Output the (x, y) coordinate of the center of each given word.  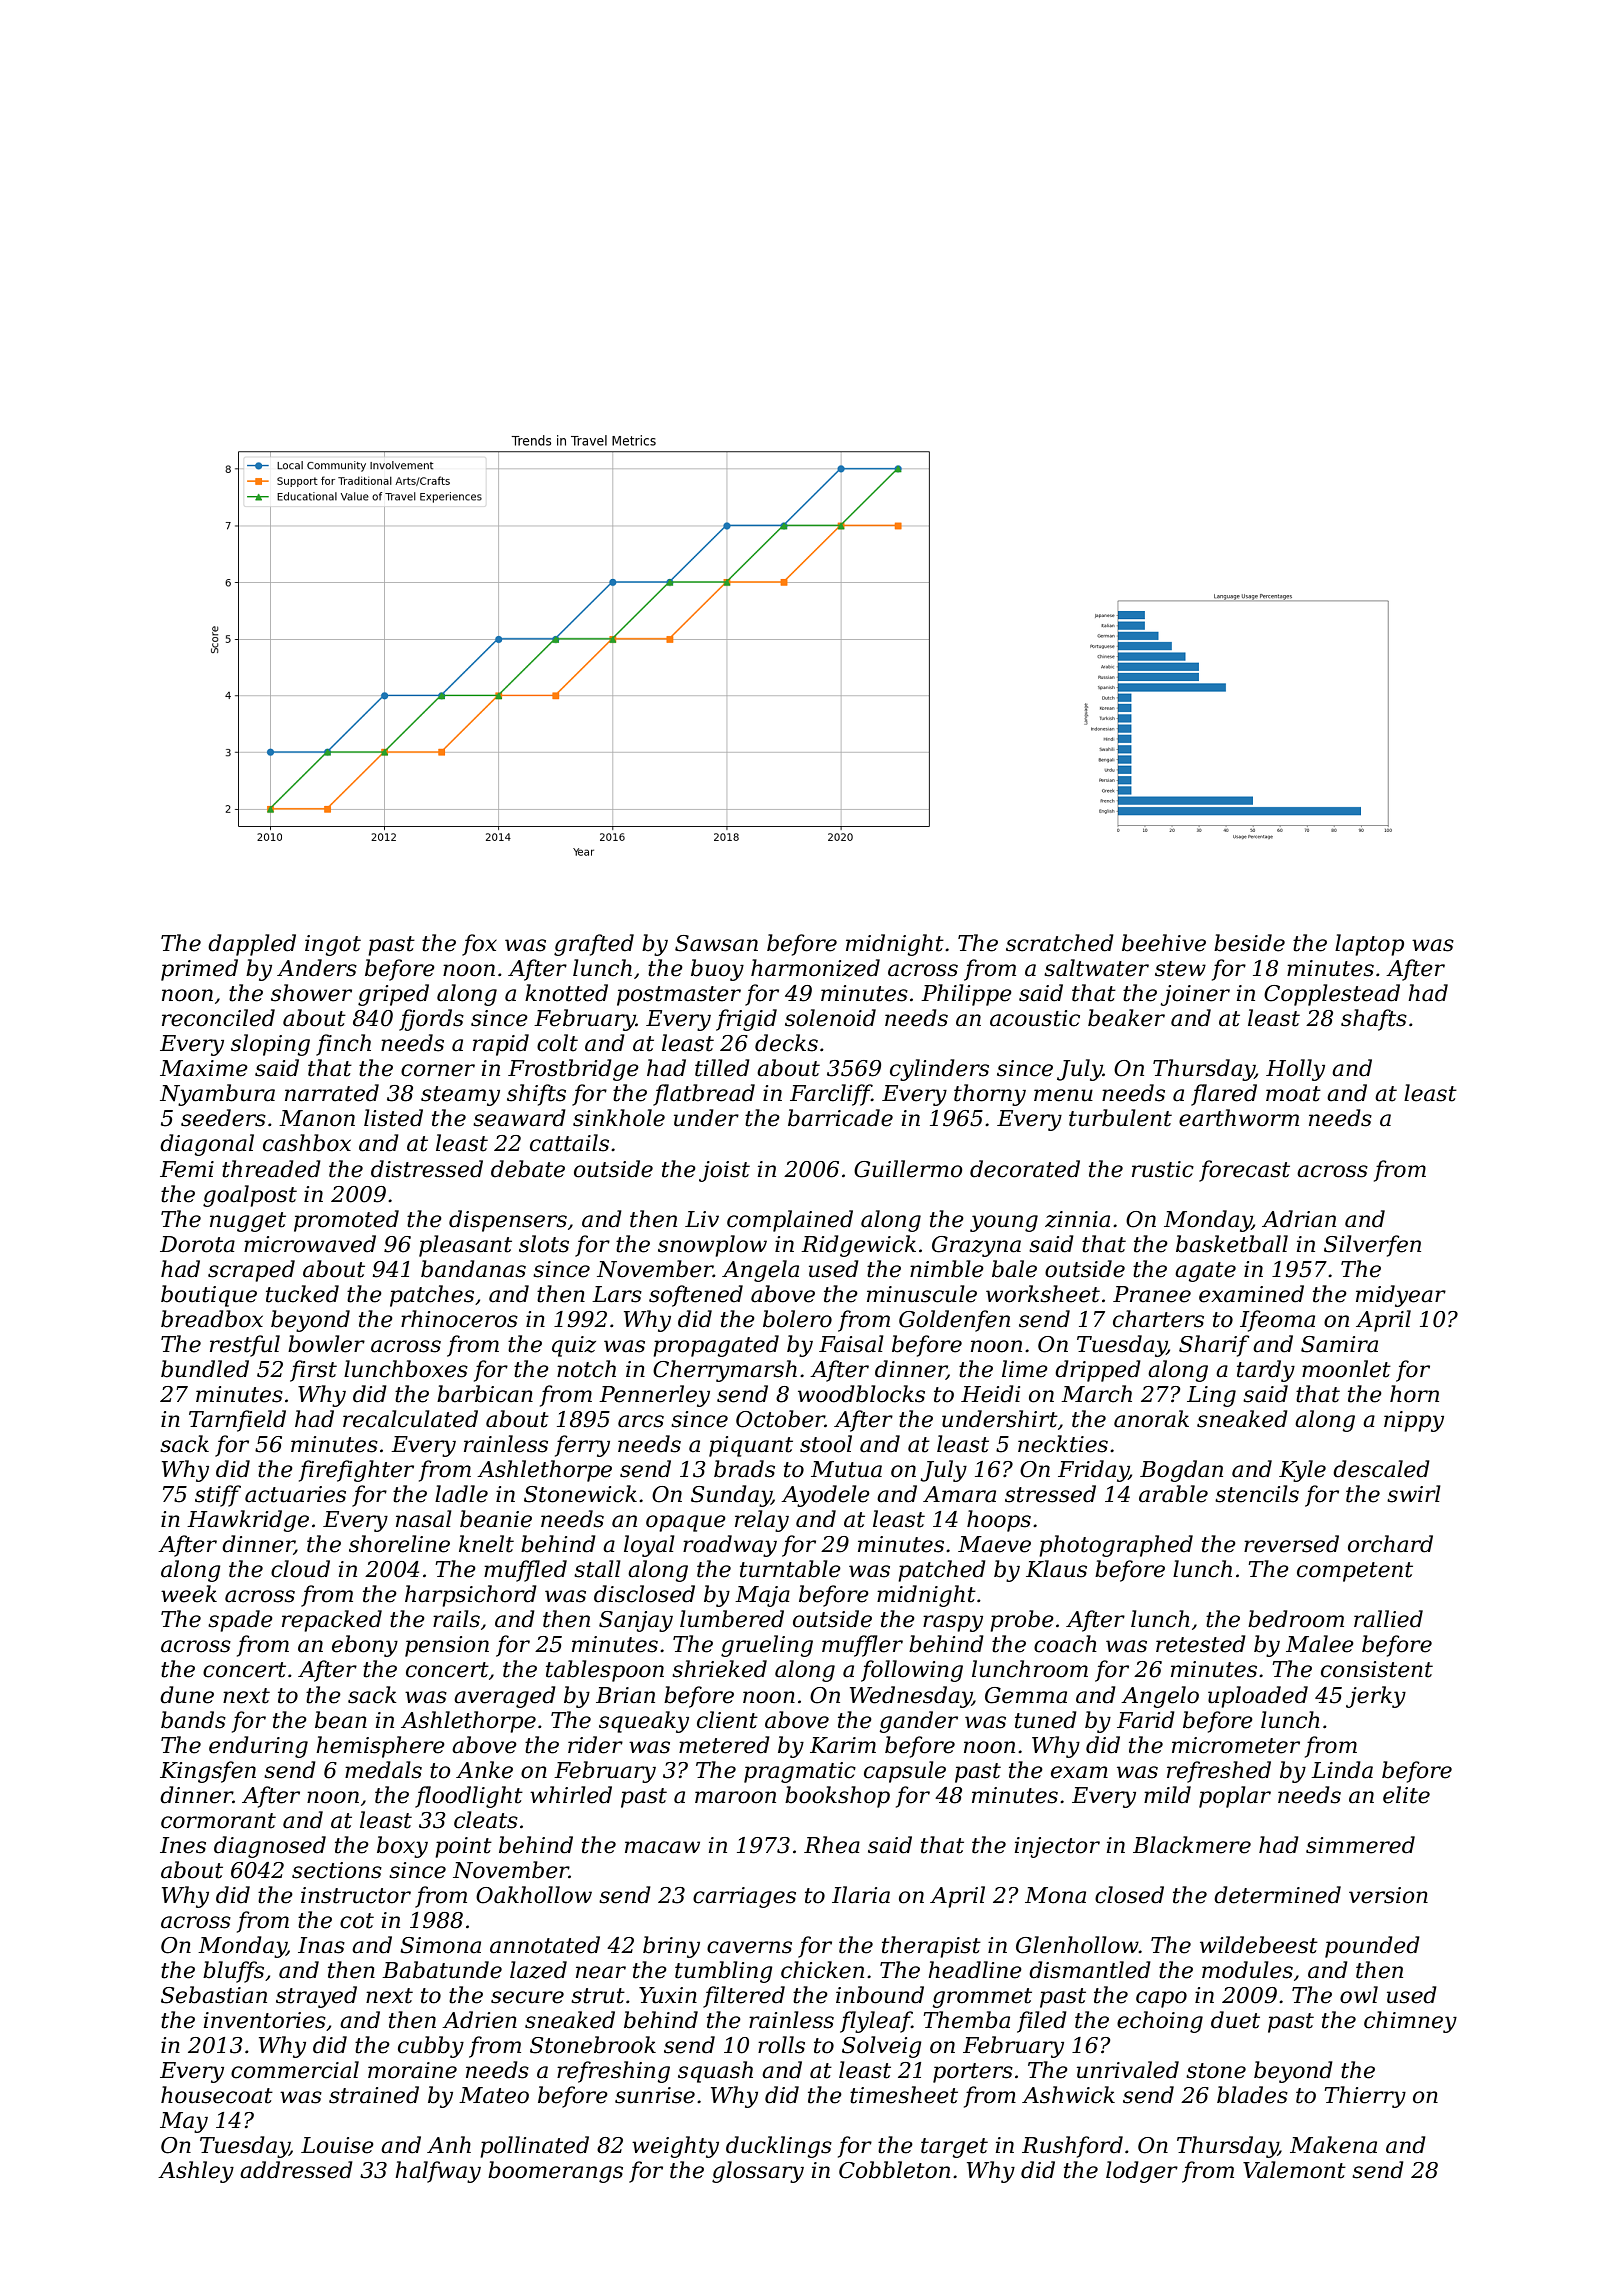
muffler (862, 1646)
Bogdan (1181, 1471)
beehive (1164, 943)
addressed (296, 2170)
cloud (300, 1569)
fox (479, 945)
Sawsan (716, 943)
